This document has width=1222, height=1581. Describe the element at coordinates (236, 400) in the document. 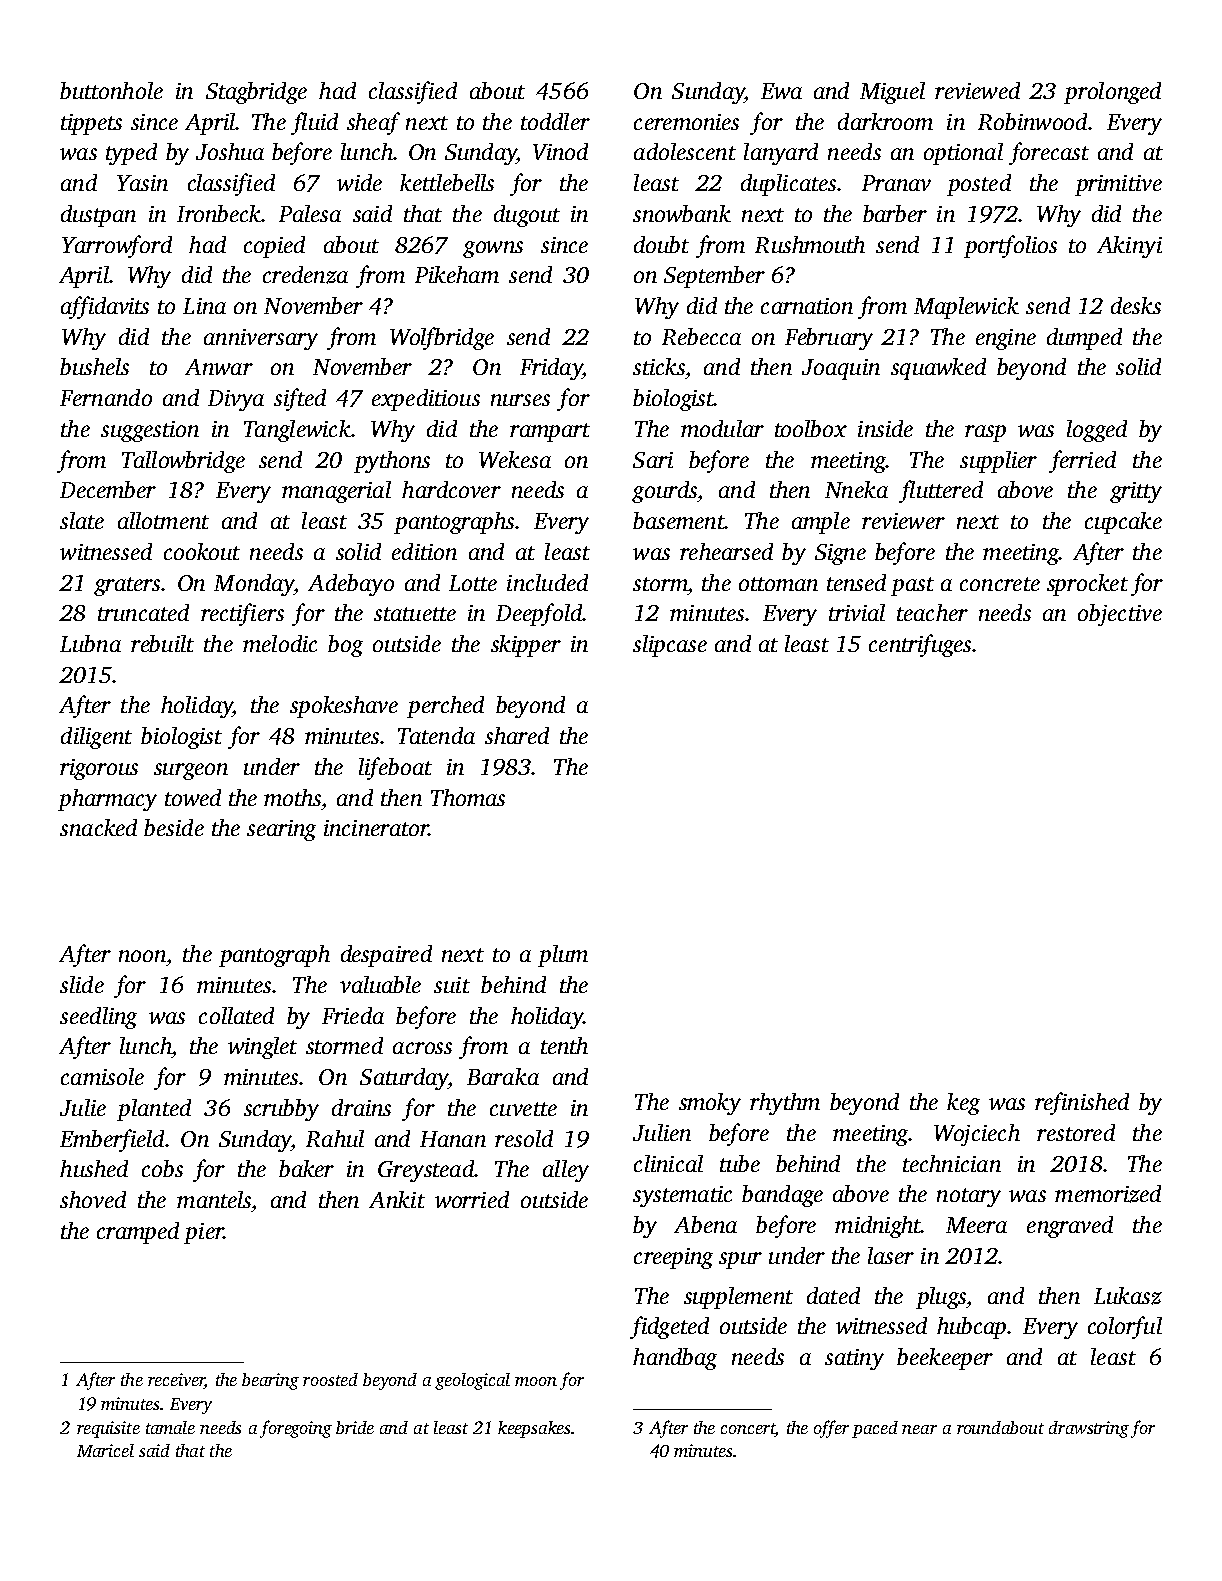

I see `Divya` at that location.
